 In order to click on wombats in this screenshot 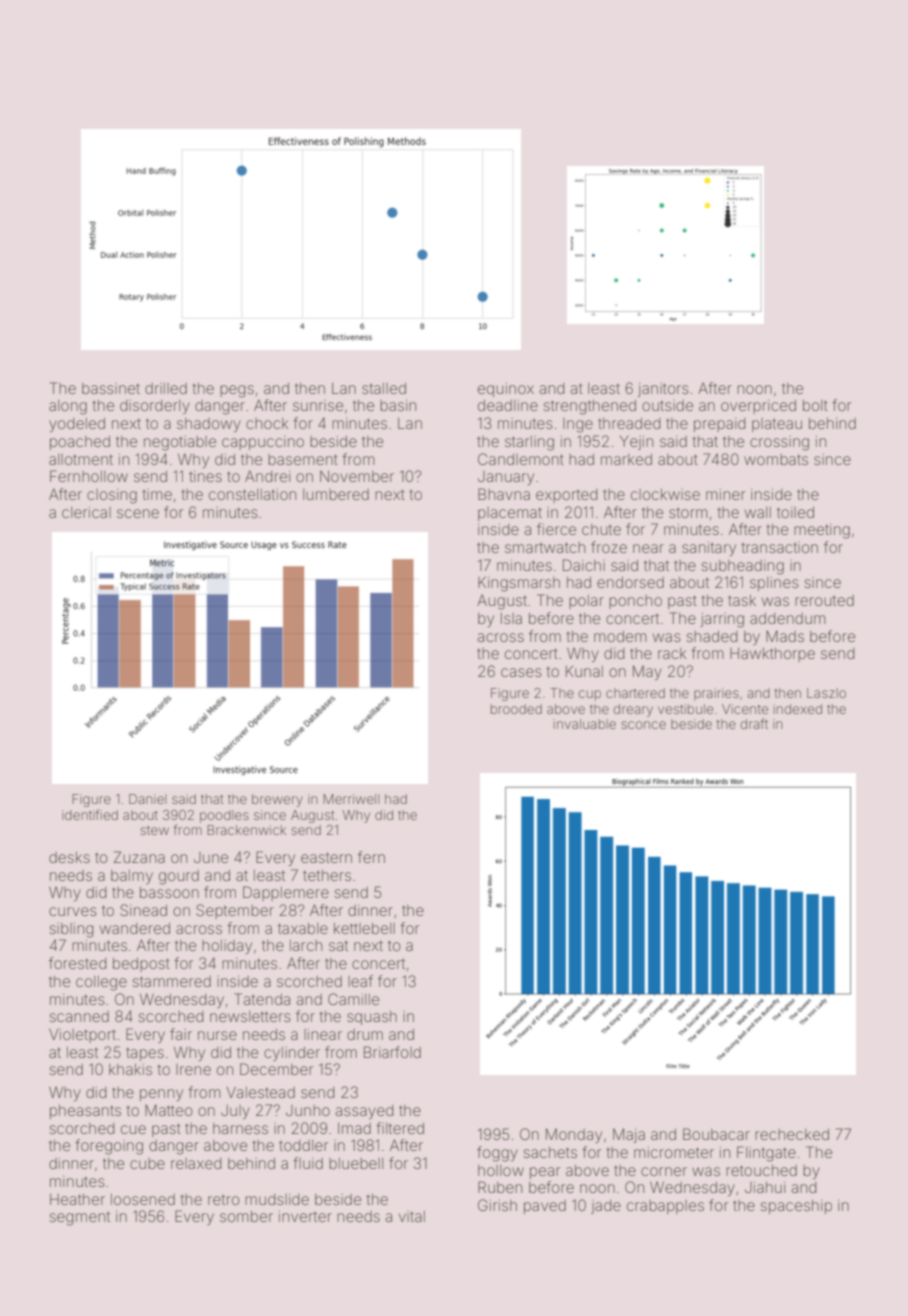, I will do `click(776, 459)`.
